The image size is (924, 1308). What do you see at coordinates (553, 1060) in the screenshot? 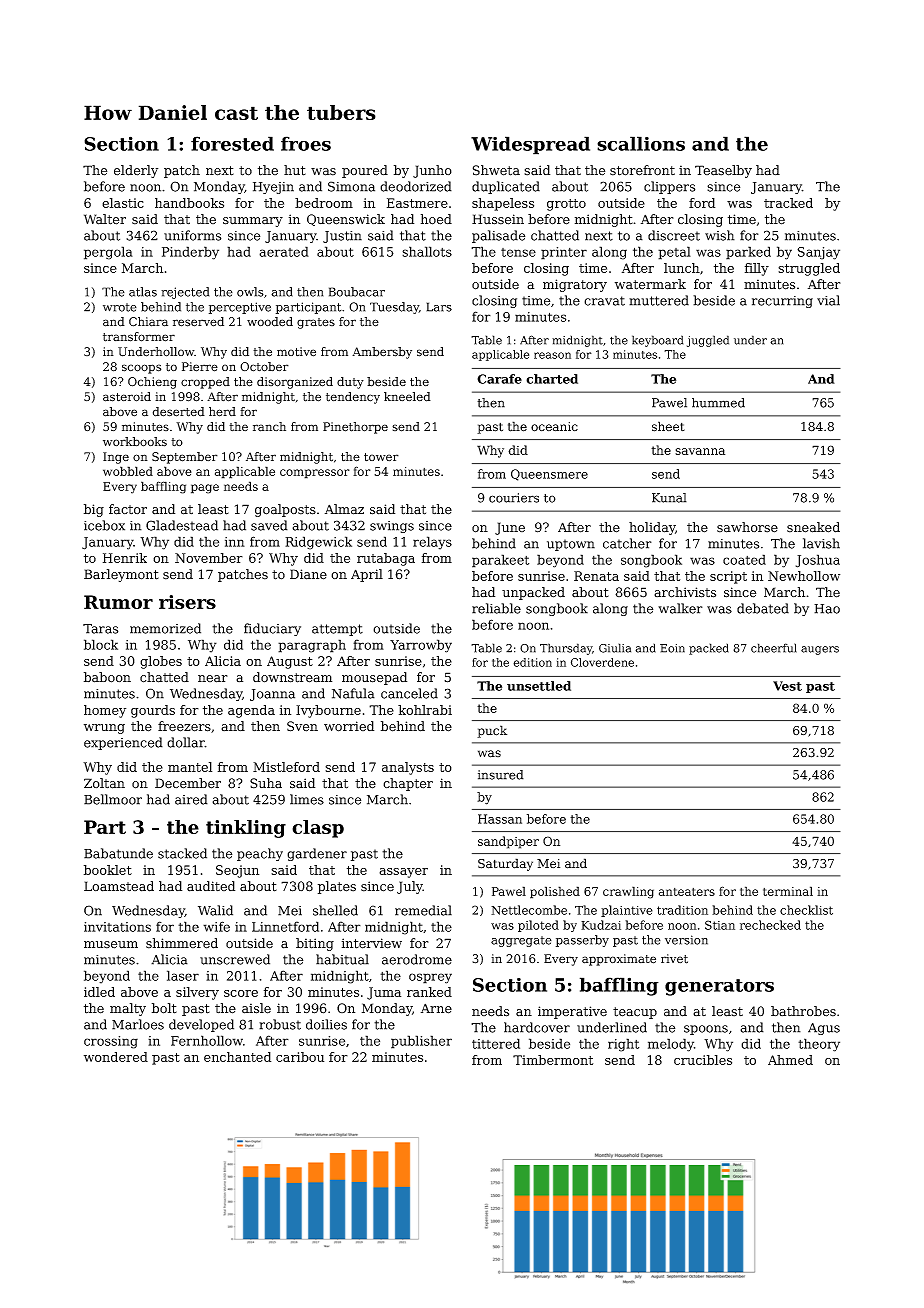
I see `Timbermont` at bounding box center [553, 1060].
